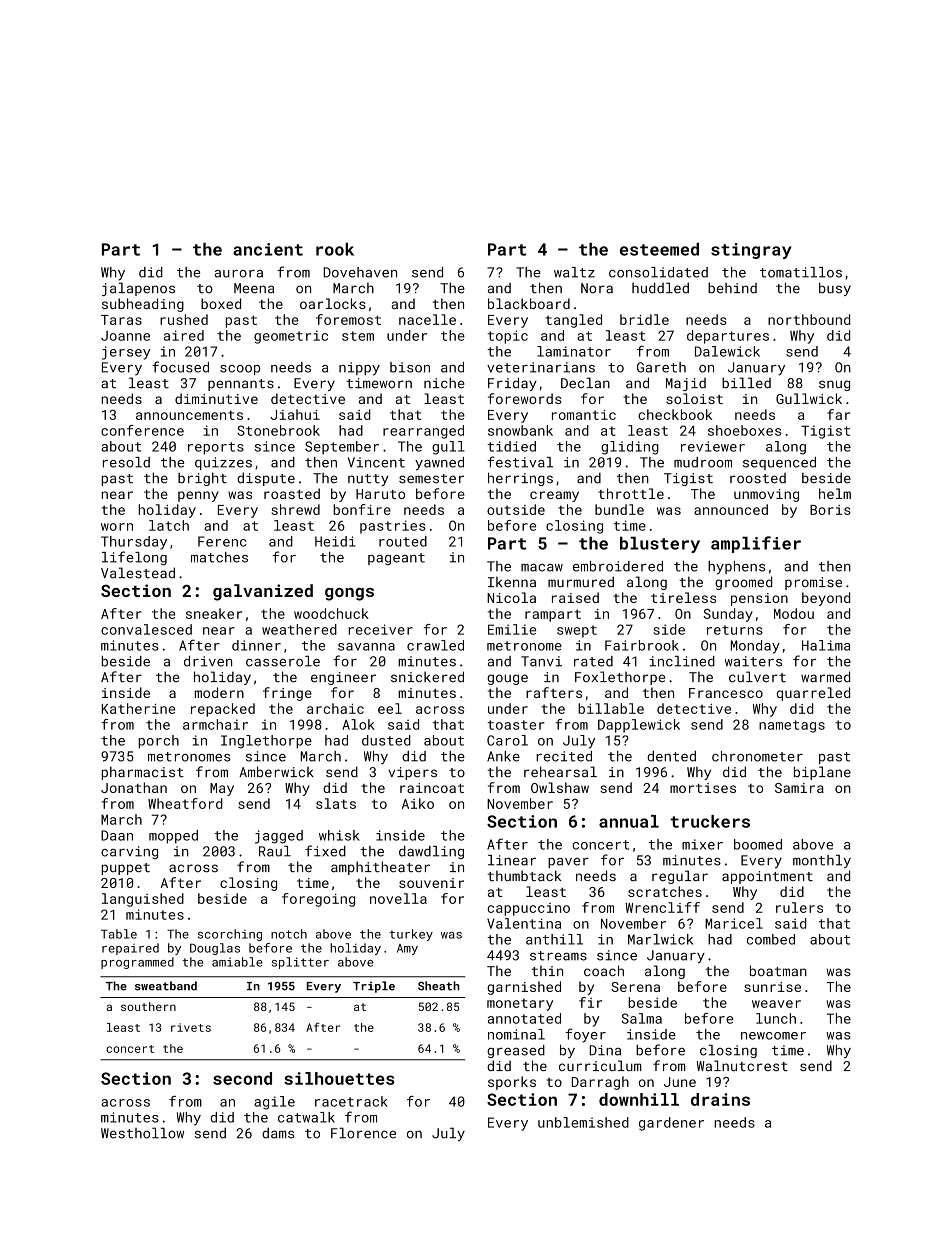 This image has height=1233, width=952. Describe the element at coordinates (732, 288) in the image. I see `behind` at that location.
